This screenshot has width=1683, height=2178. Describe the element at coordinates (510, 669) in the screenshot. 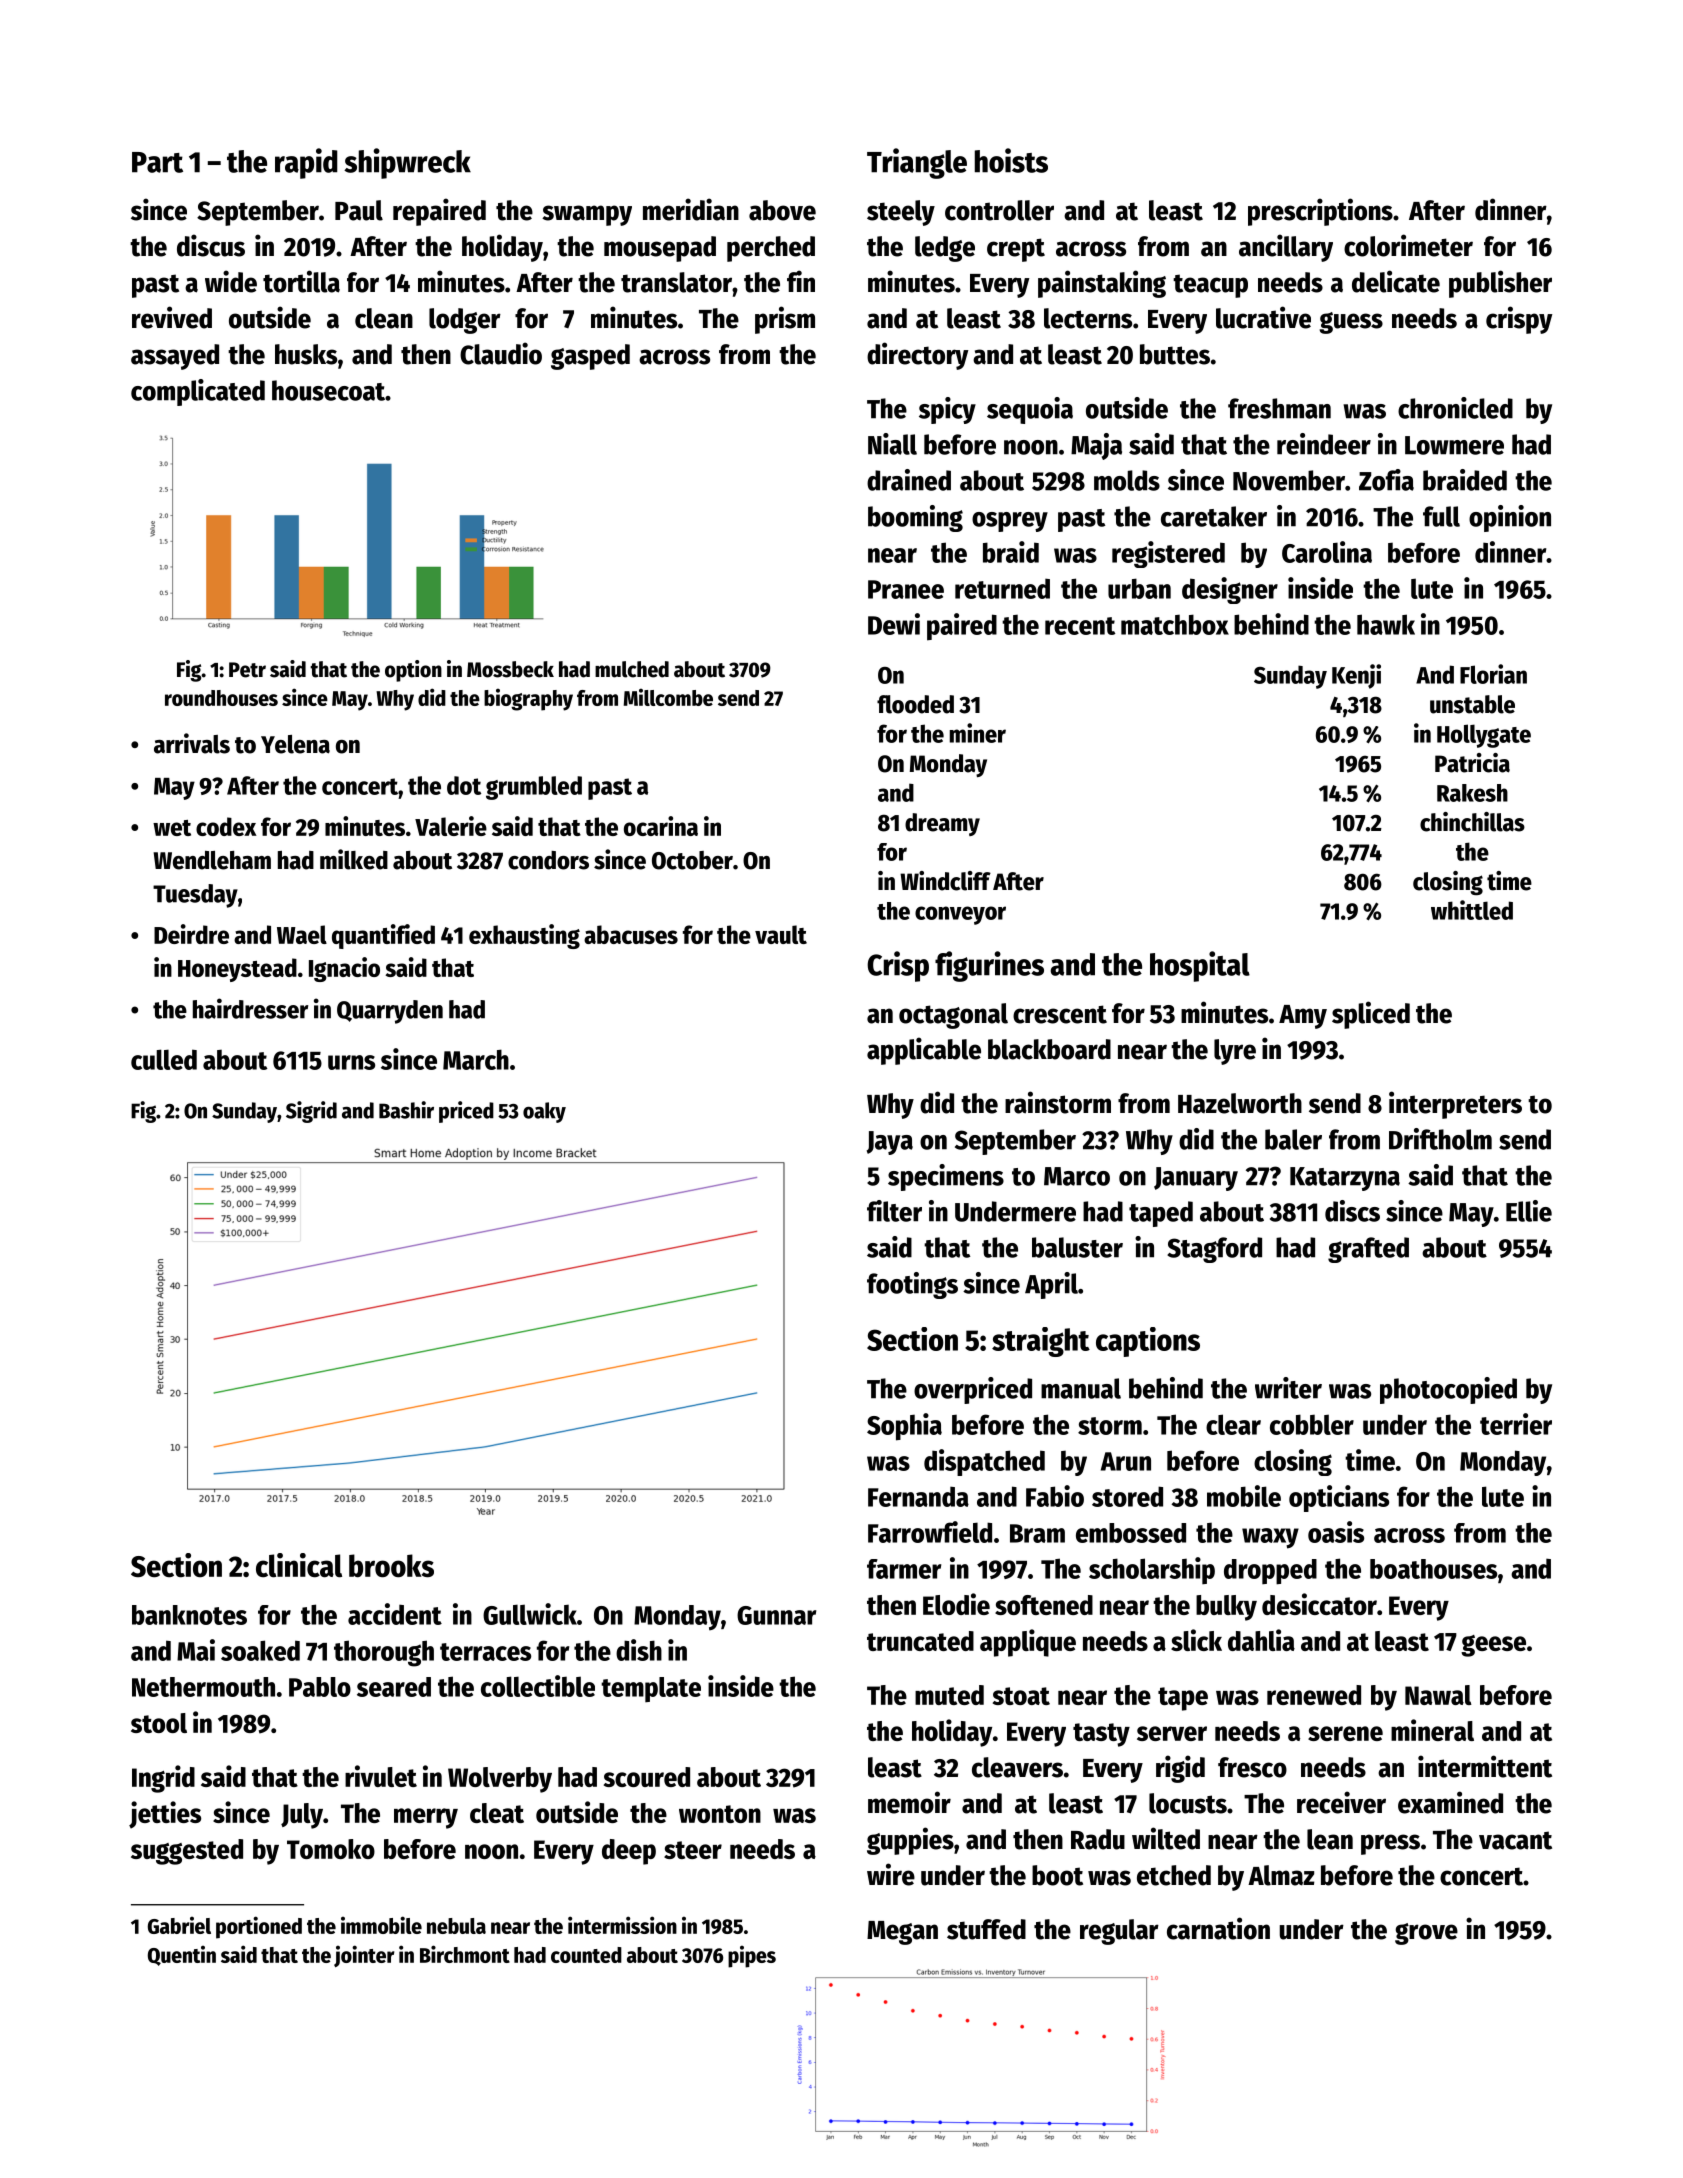

I see `Mossbeck` at that location.
